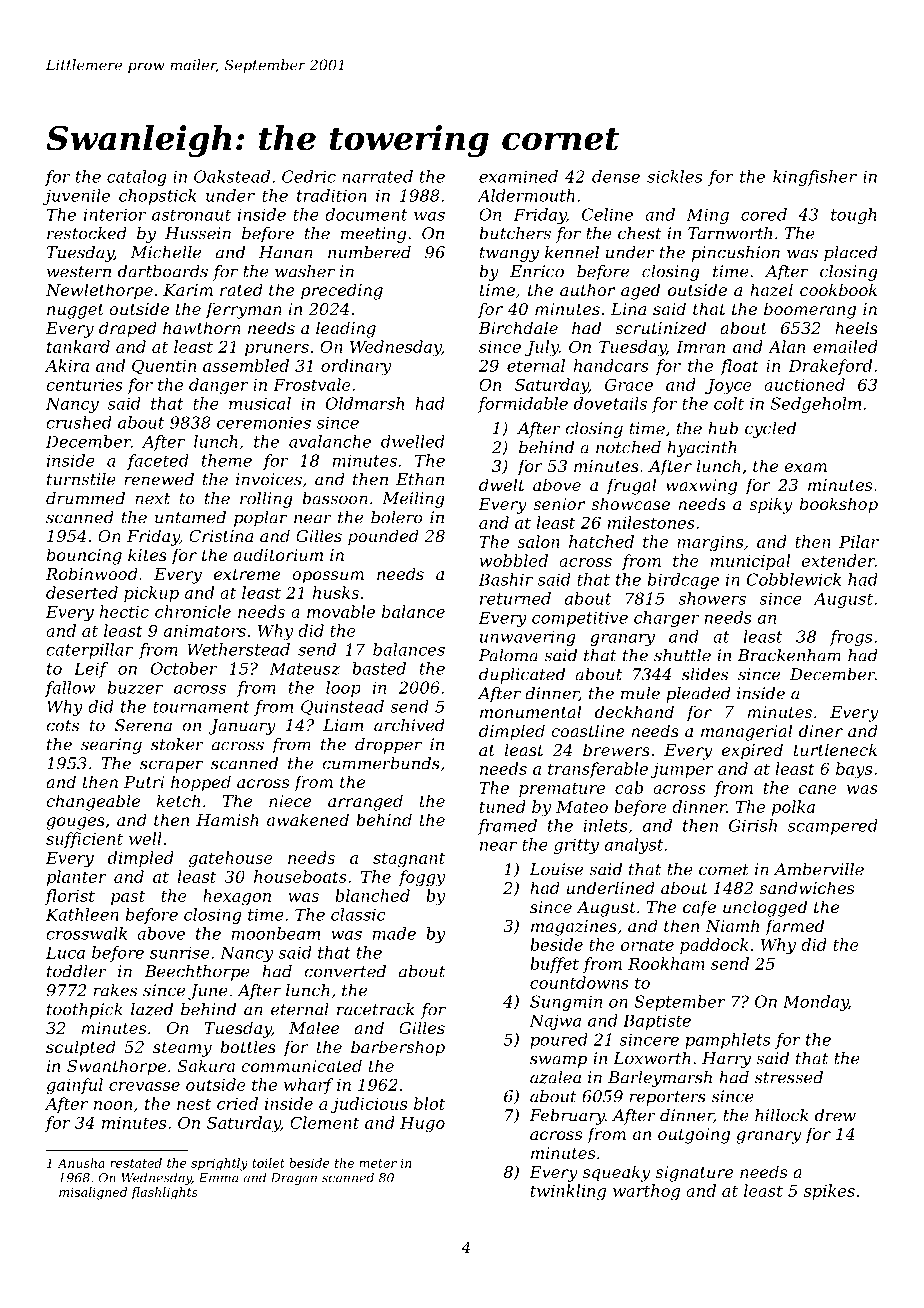  I want to click on Mateo, so click(582, 807).
